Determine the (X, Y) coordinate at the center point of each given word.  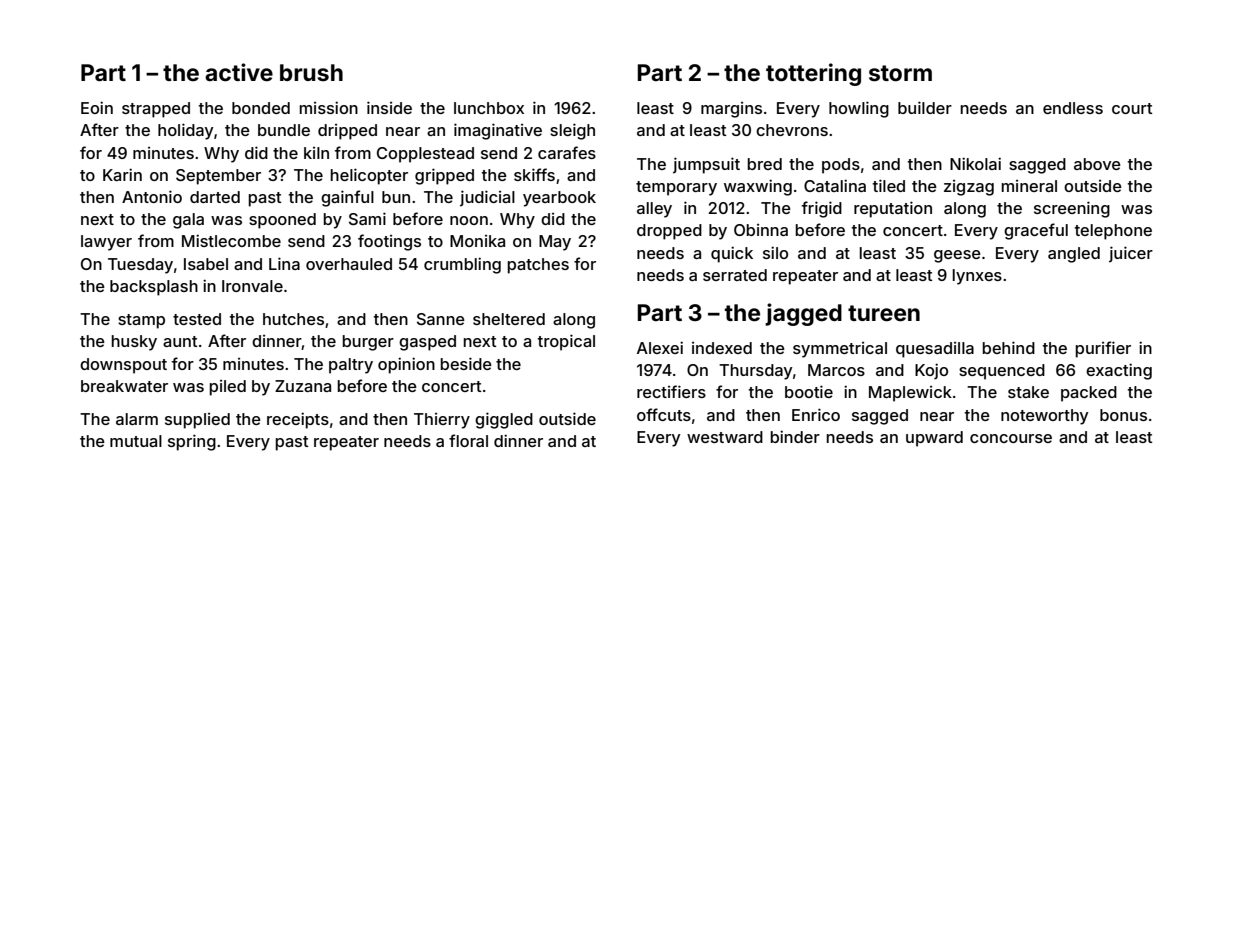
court (1132, 108)
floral (468, 440)
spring (192, 442)
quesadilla (935, 350)
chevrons (792, 130)
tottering (813, 74)
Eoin (97, 107)
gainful (347, 198)
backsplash (154, 288)
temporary (676, 188)
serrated (735, 275)
